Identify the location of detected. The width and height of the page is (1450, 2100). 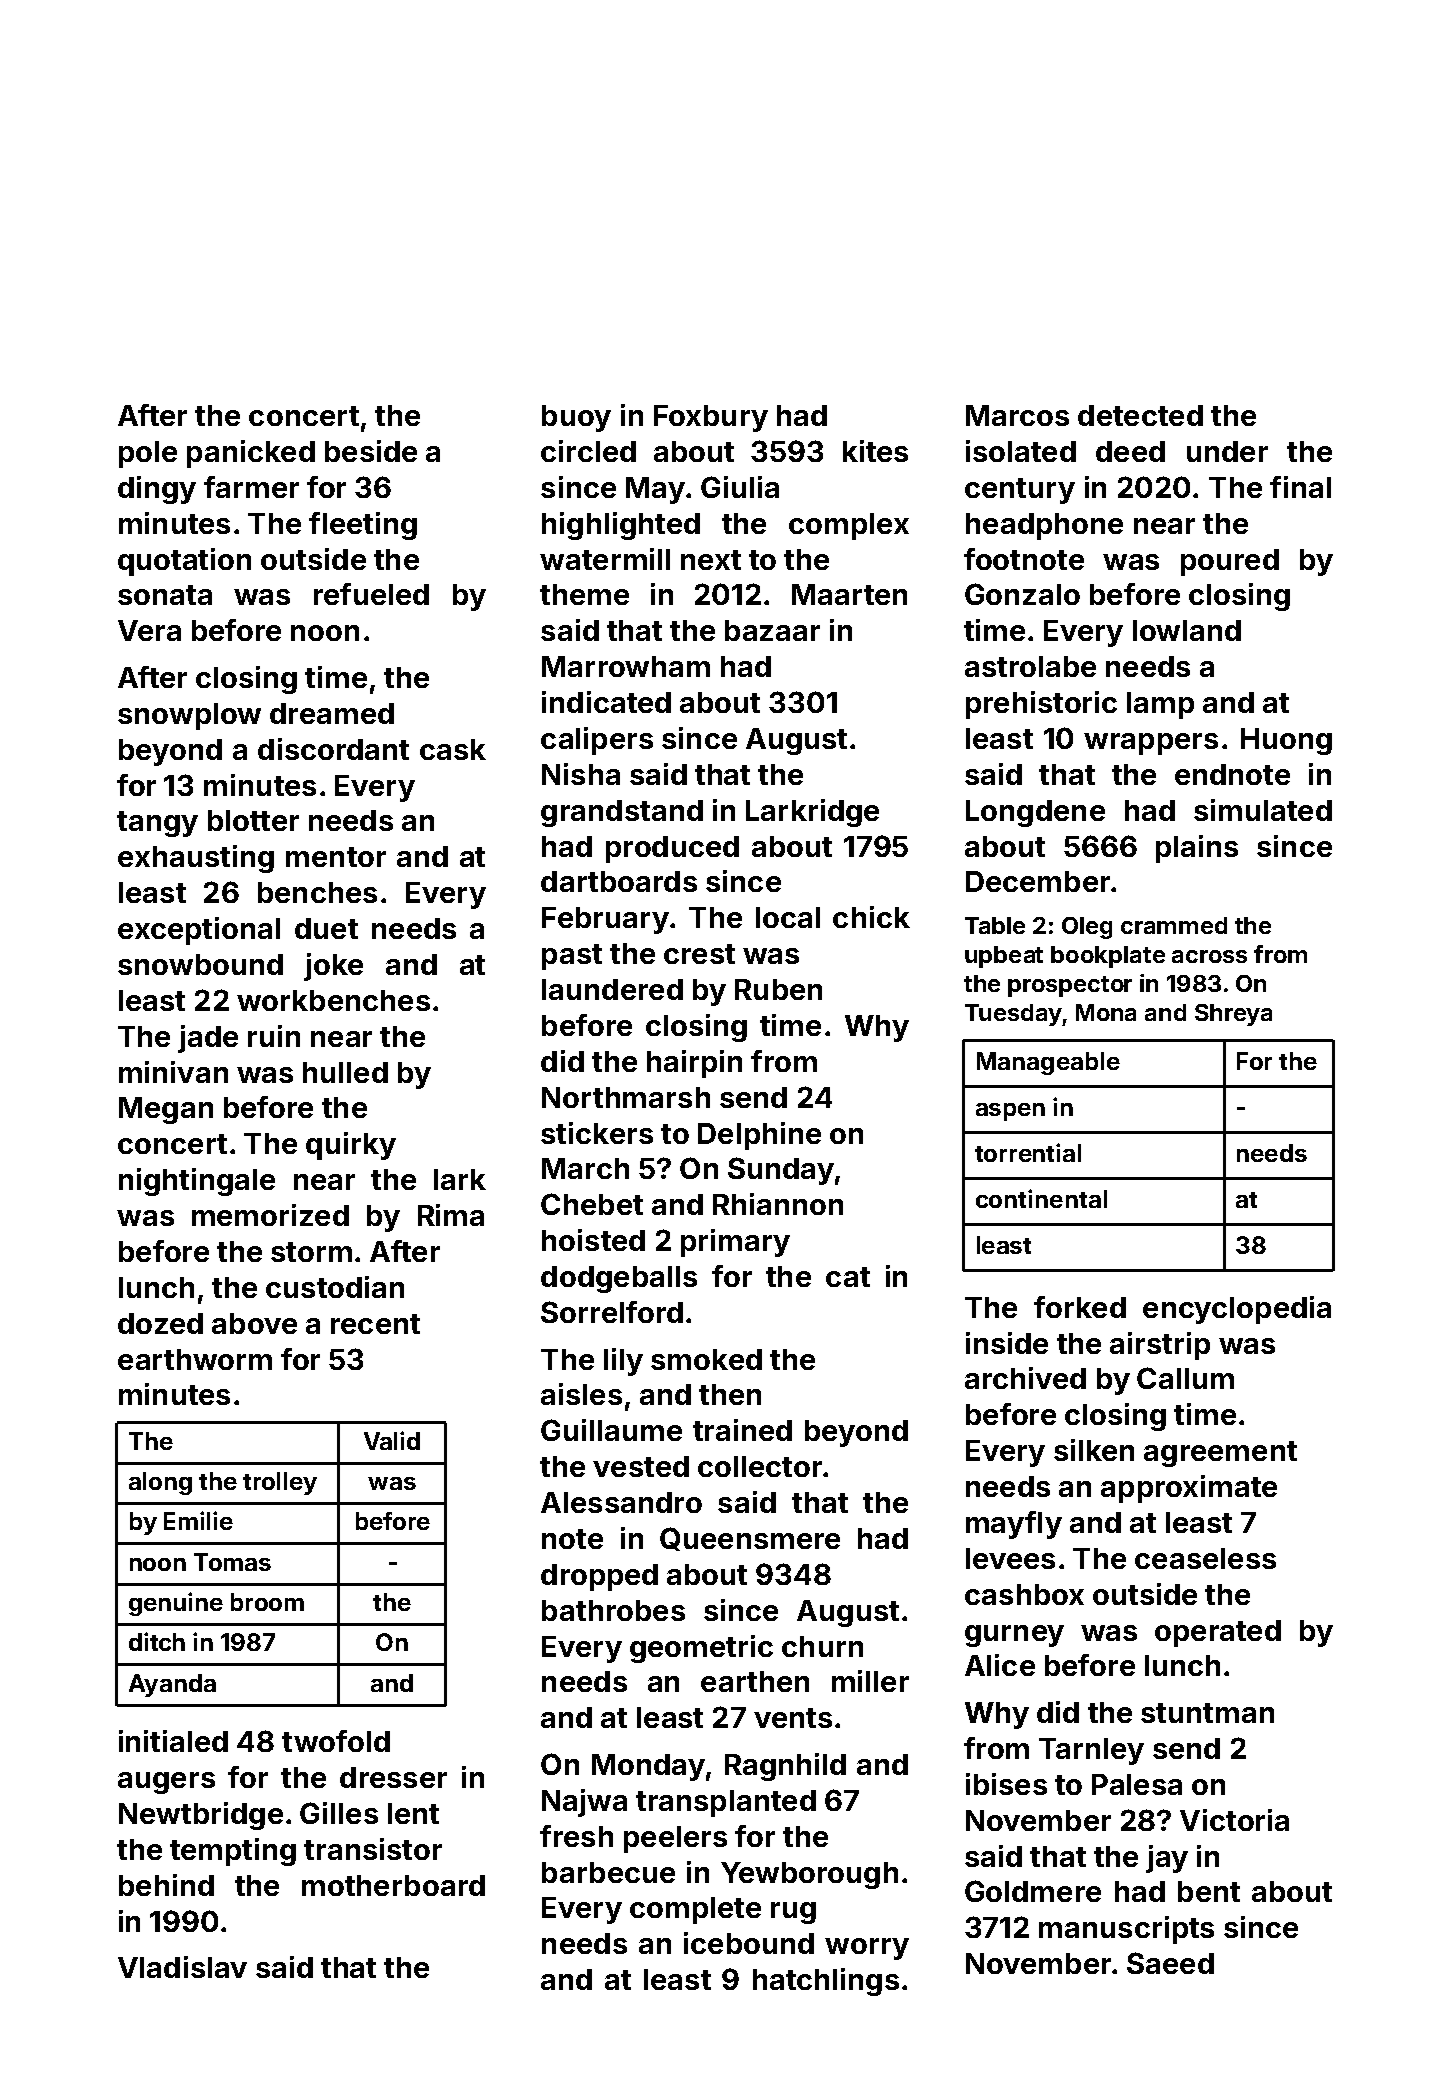
(1140, 415).
